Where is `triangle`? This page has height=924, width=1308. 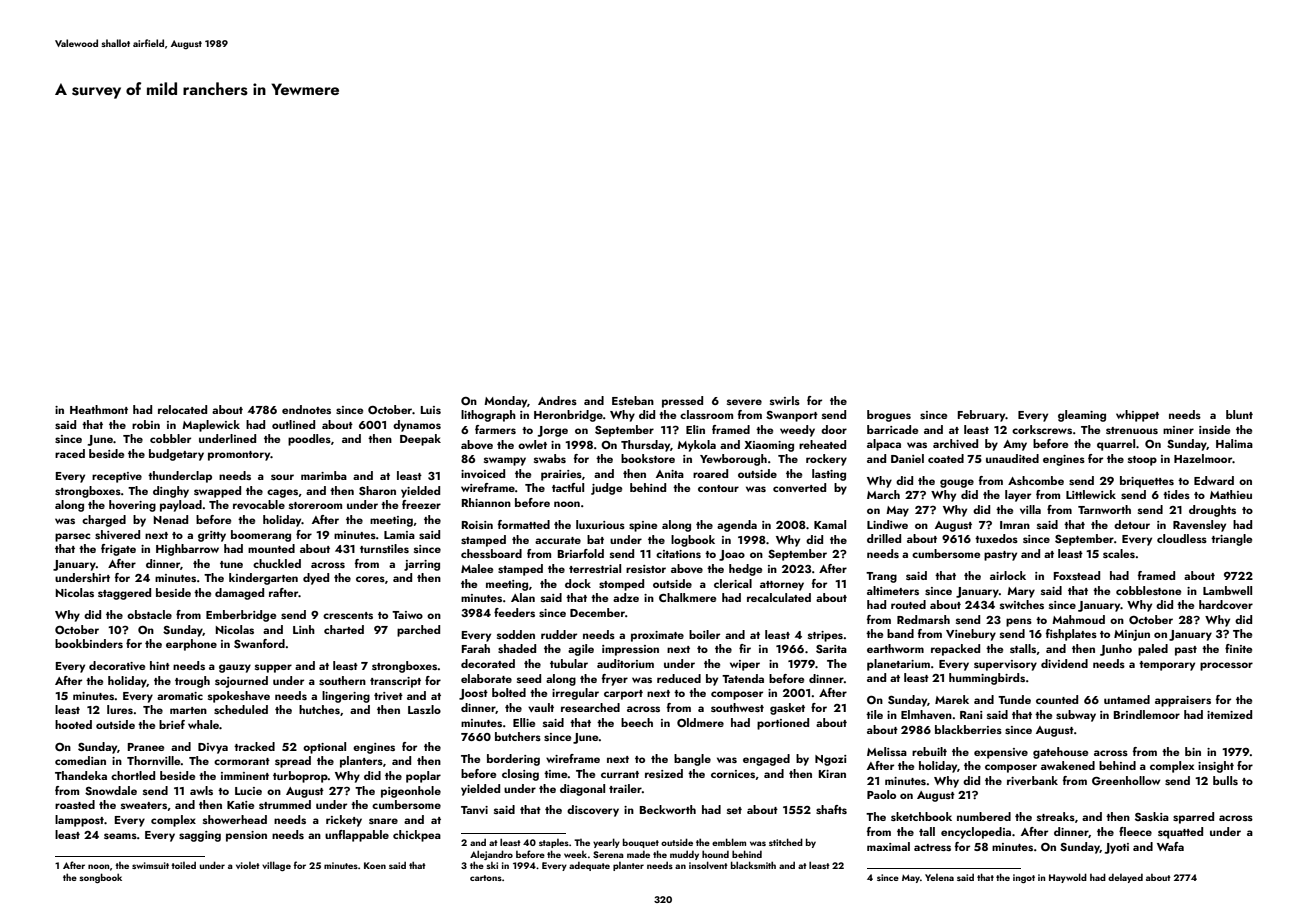
triangle is located at coordinates (1231, 540).
